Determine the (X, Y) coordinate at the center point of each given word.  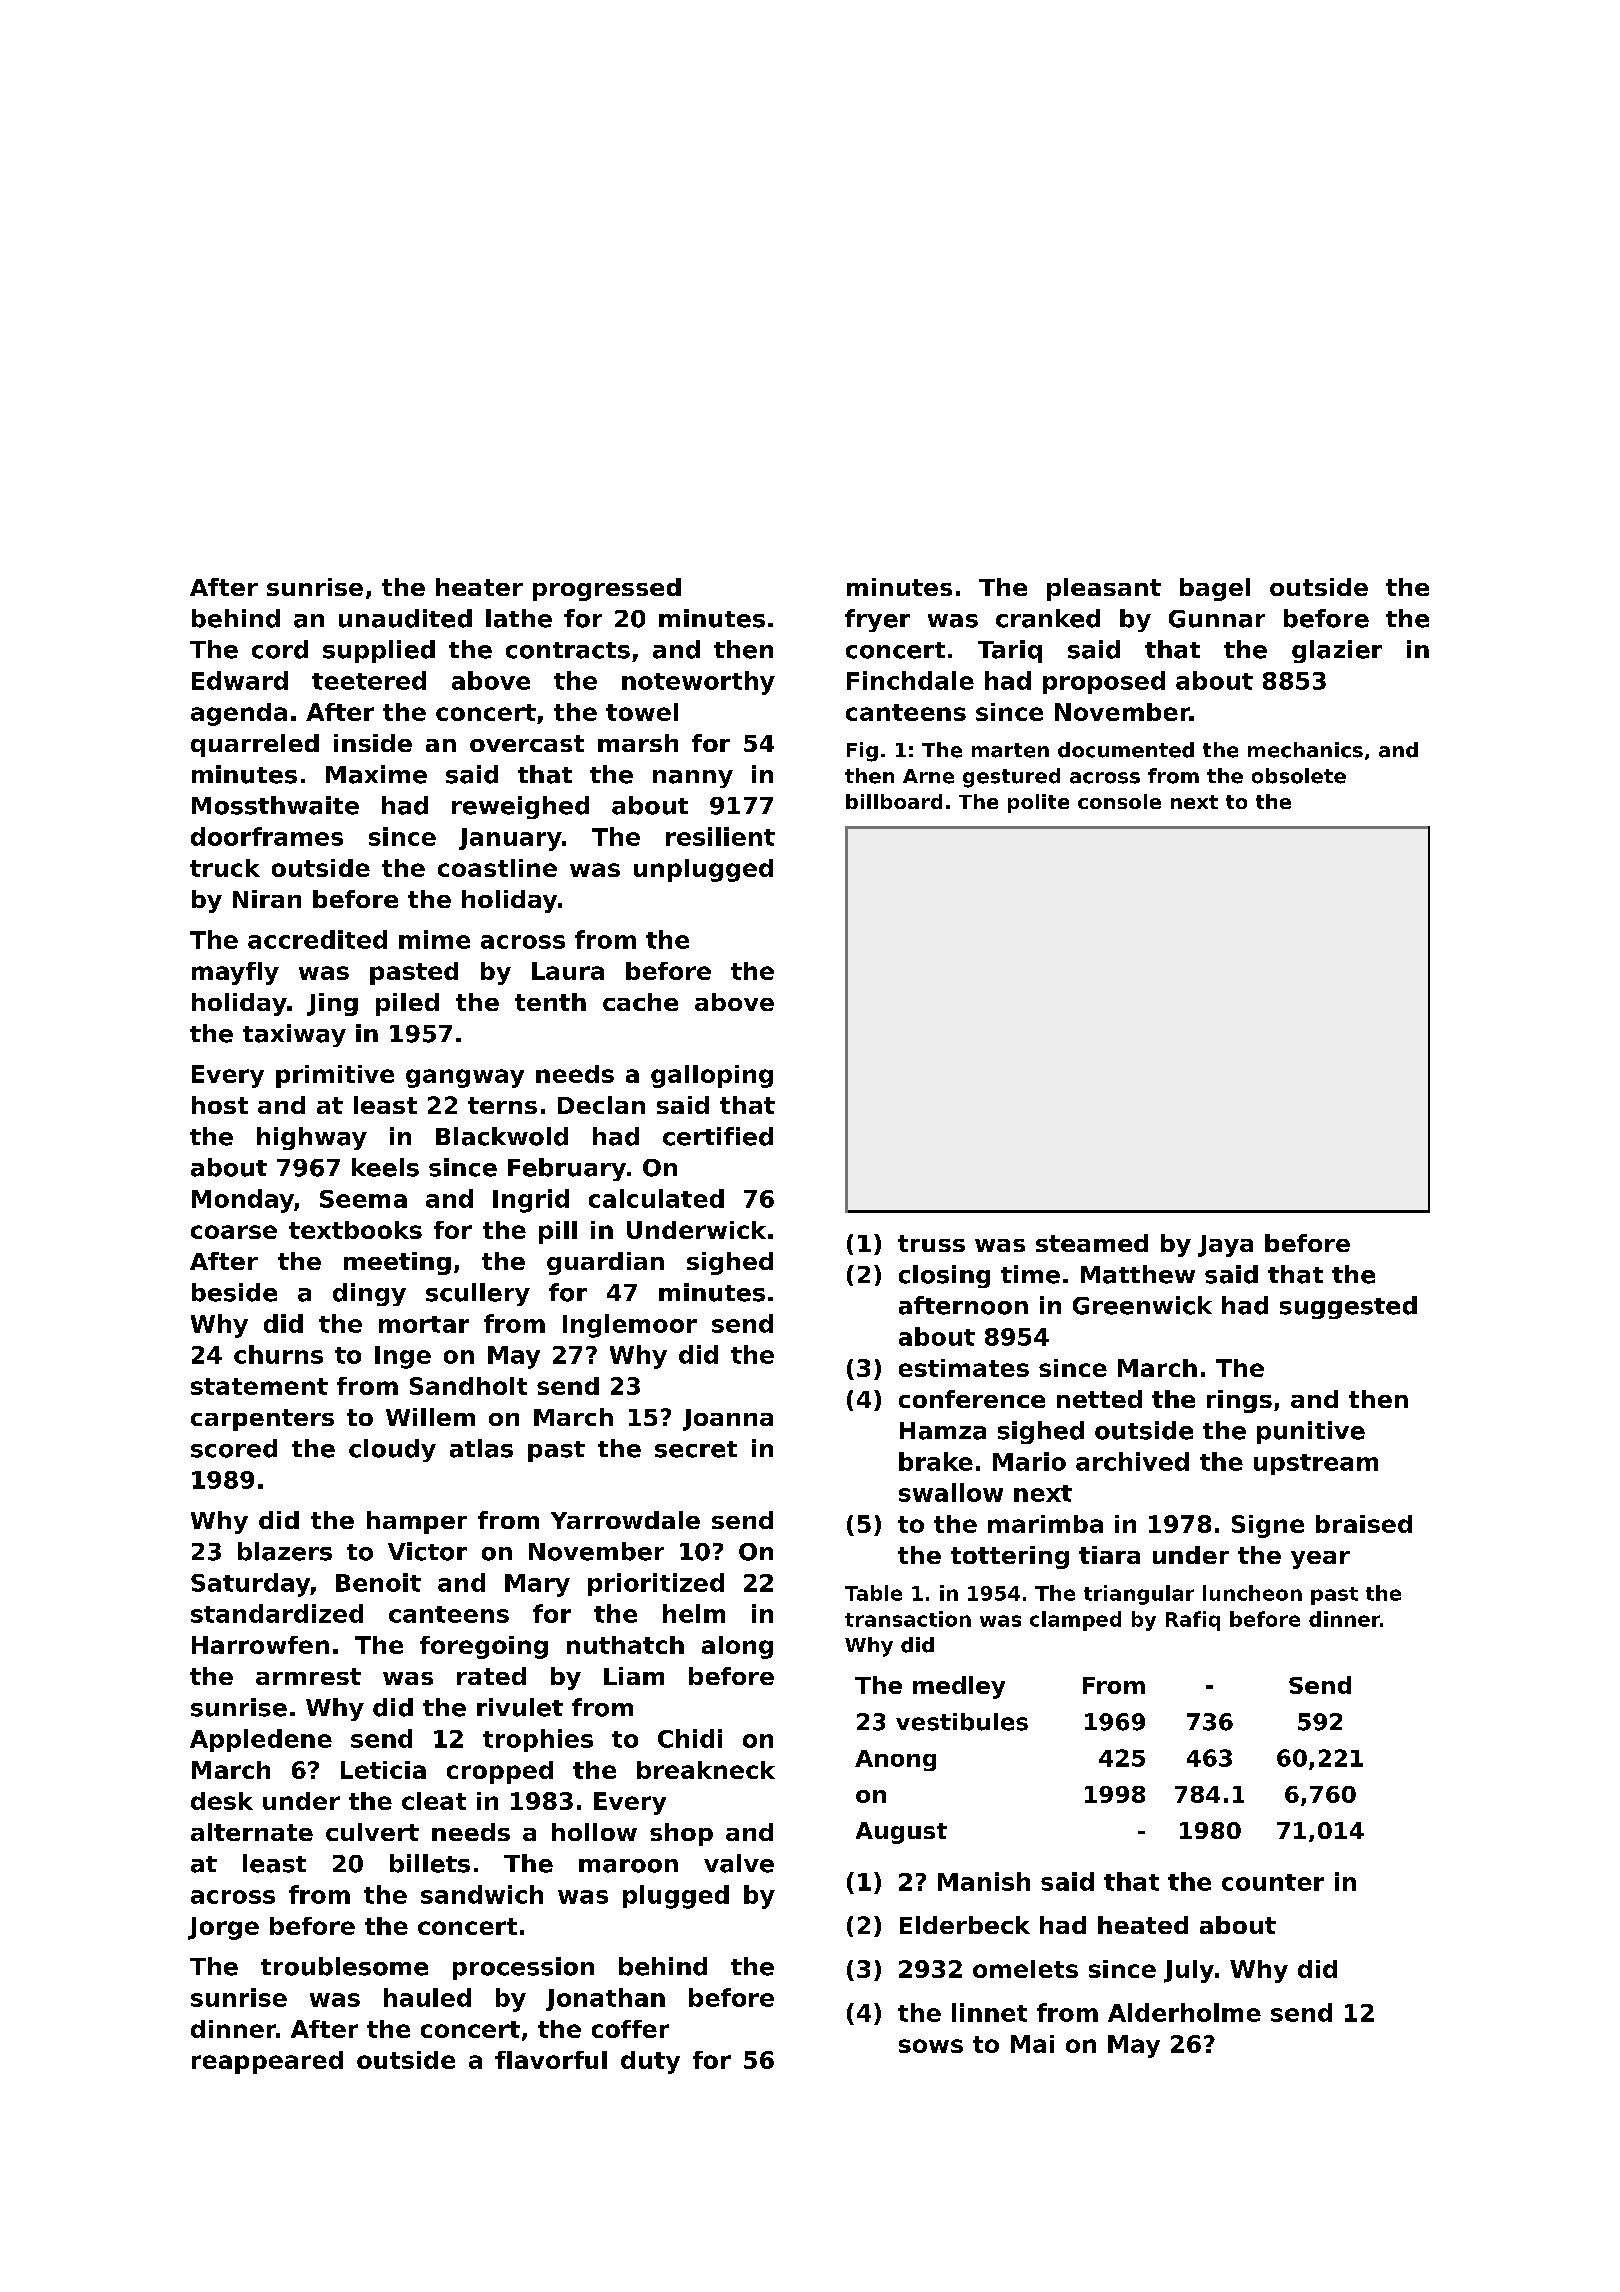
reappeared (267, 2062)
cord (280, 649)
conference (972, 1399)
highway (312, 1138)
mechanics (1305, 750)
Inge (403, 1357)
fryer (877, 620)
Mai (1032, 2044)
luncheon (1252, 1593)
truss (931, 1243)
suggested (1348, 1307)
